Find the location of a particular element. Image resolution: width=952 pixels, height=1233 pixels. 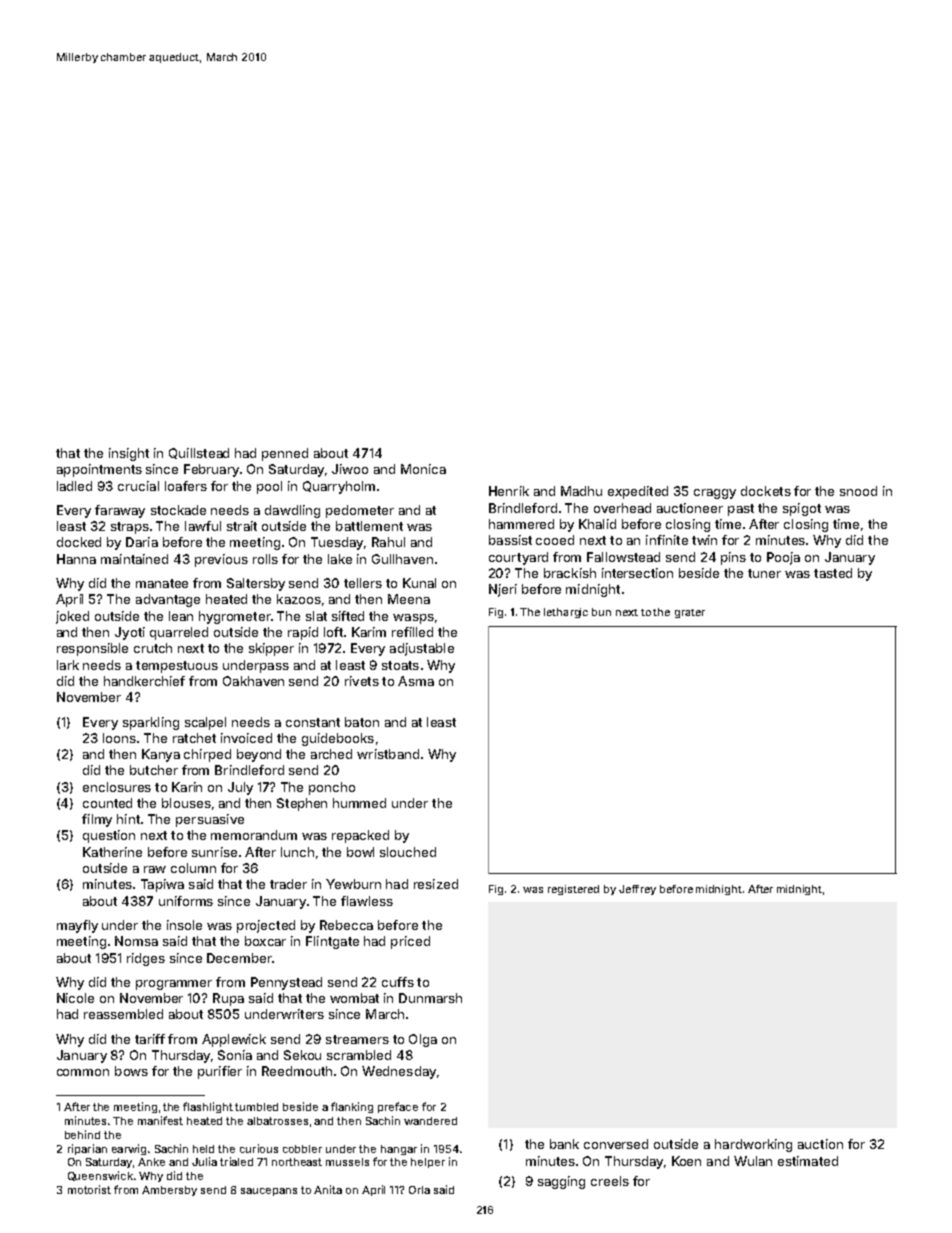

Monica is located at coordinates (423, 469).
